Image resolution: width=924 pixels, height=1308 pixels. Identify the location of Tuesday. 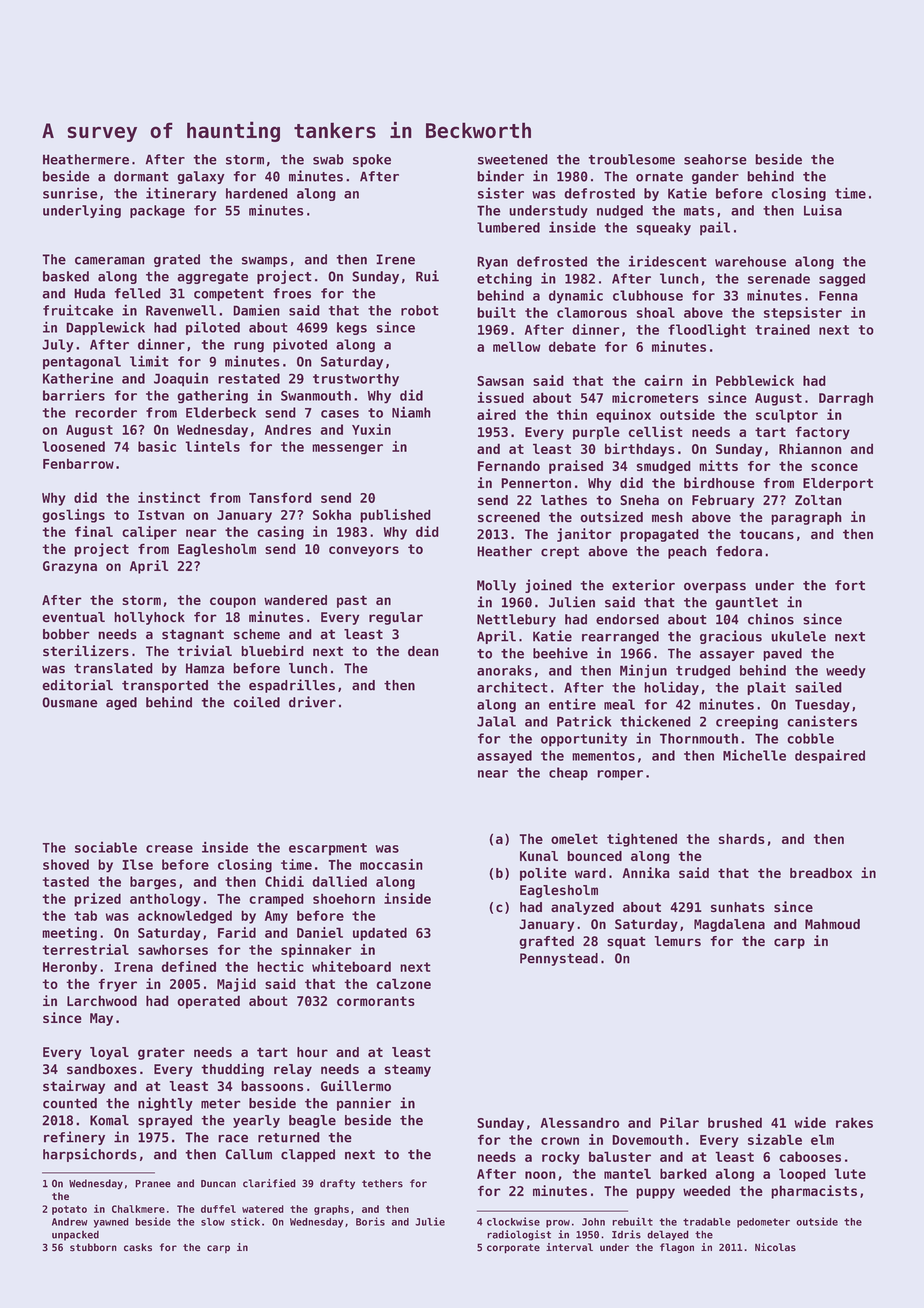
(822, 705).
